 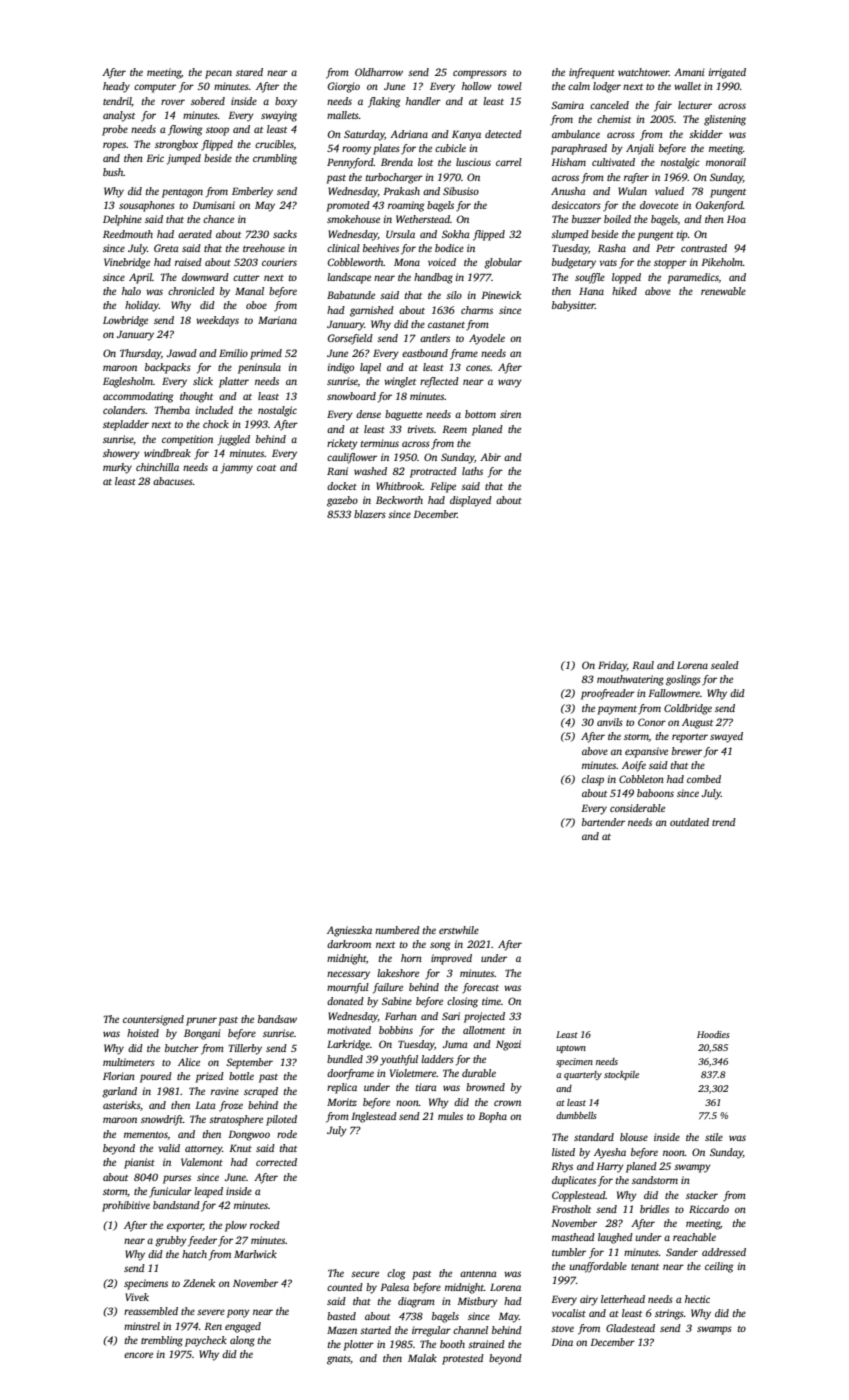 What do you see at coordinates (697, 723) in the document?
I see `August` at bounding box center [697, 723].
